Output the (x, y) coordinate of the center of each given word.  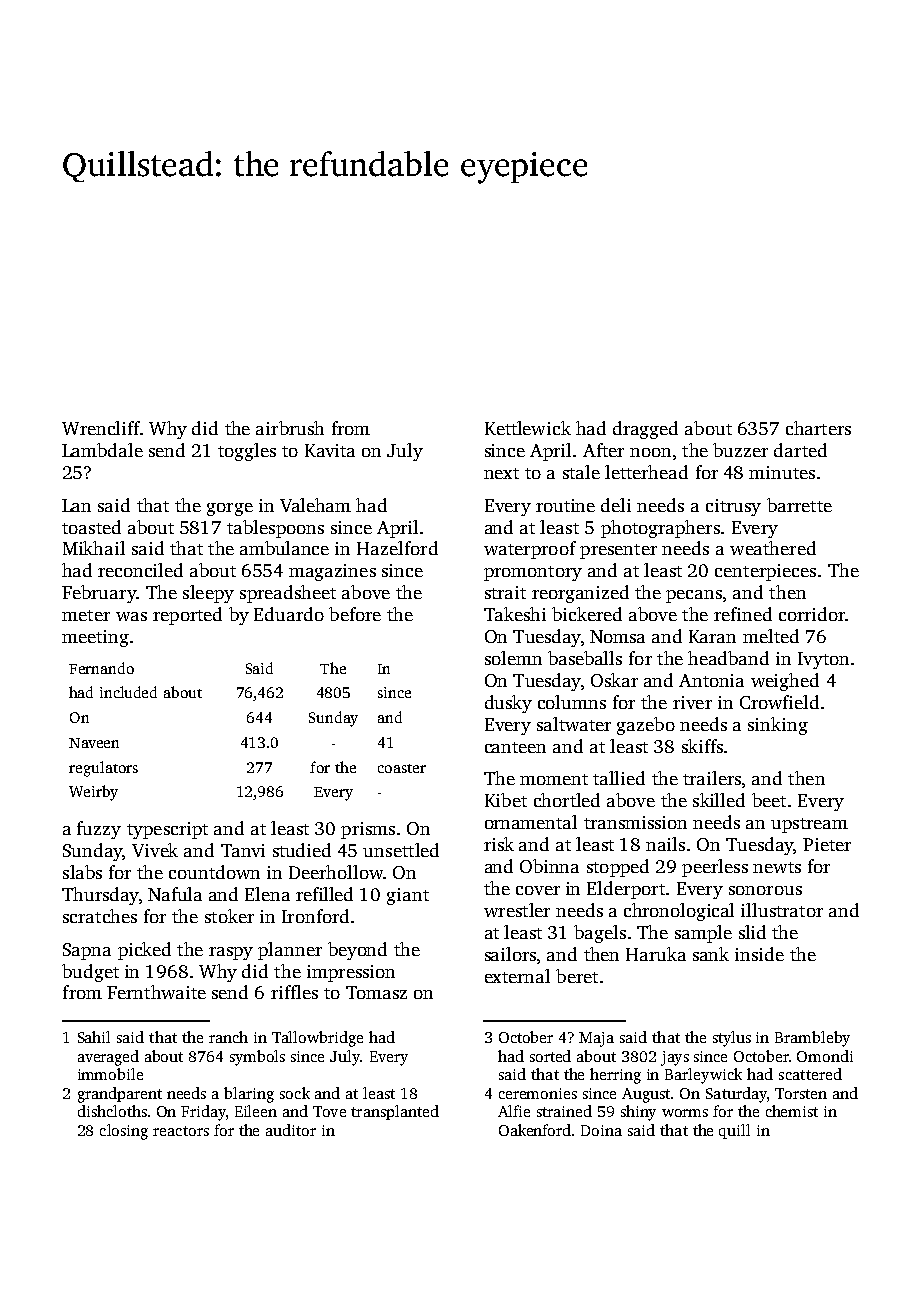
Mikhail (94, 548)
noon (650, 452)
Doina (601, 1130)
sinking (778, 726)
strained (564, 1111)
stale (581, 472)
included (128, 692)
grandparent (120, 1095)
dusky (508, 704)
